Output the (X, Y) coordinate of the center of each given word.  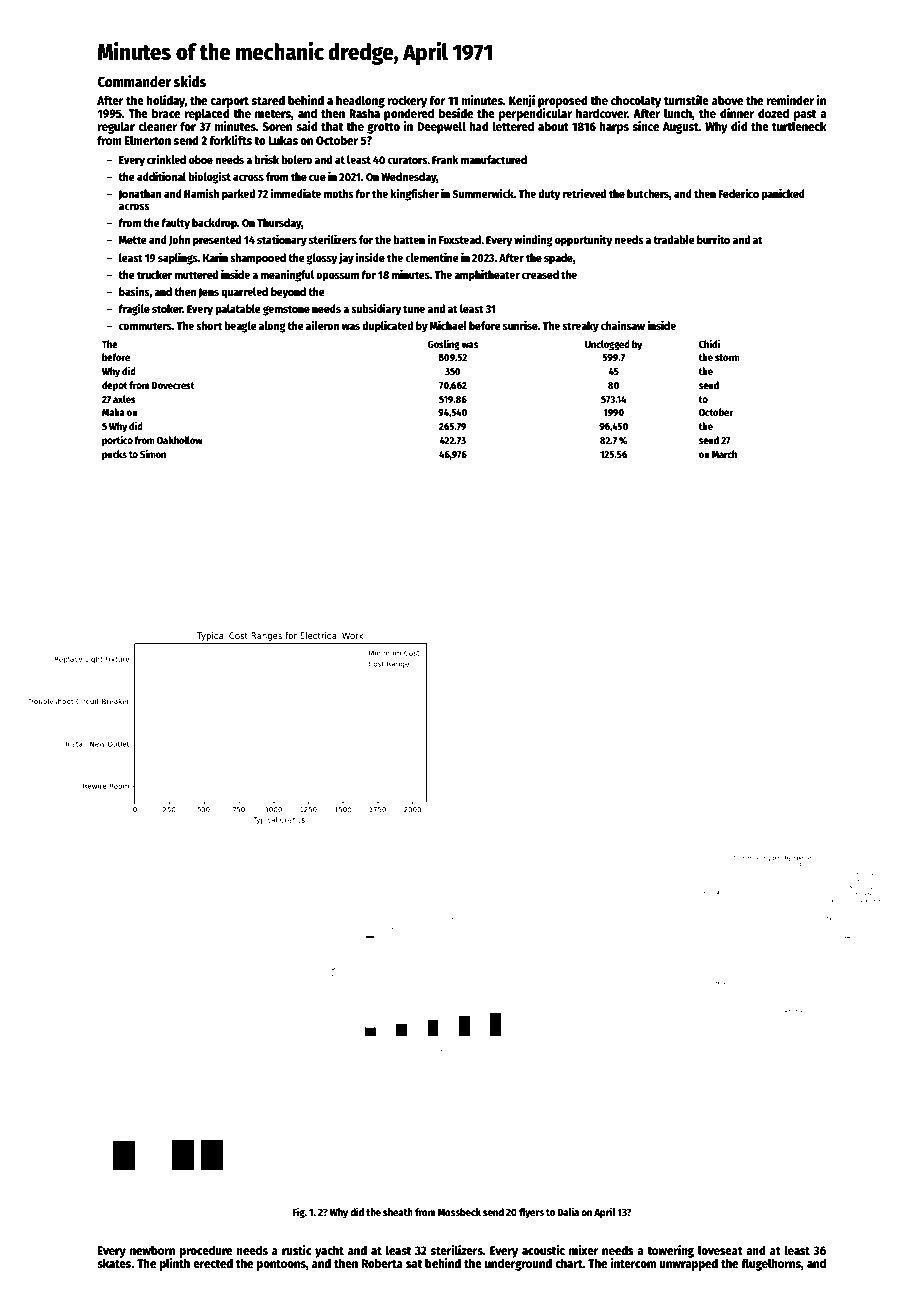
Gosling (444, 345)
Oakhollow (180, 440)
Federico (738, 193)
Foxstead (460, 239)
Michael (448, 325)
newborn (152, 1250)
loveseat (720, 1250)
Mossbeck (459, 1212)
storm (727, 357)
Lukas (283, 140)
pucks (114, 455)
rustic (297, 1250)
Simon (153, 454)
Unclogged (607, 345)
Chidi (709, 344)
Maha (113, 412)
